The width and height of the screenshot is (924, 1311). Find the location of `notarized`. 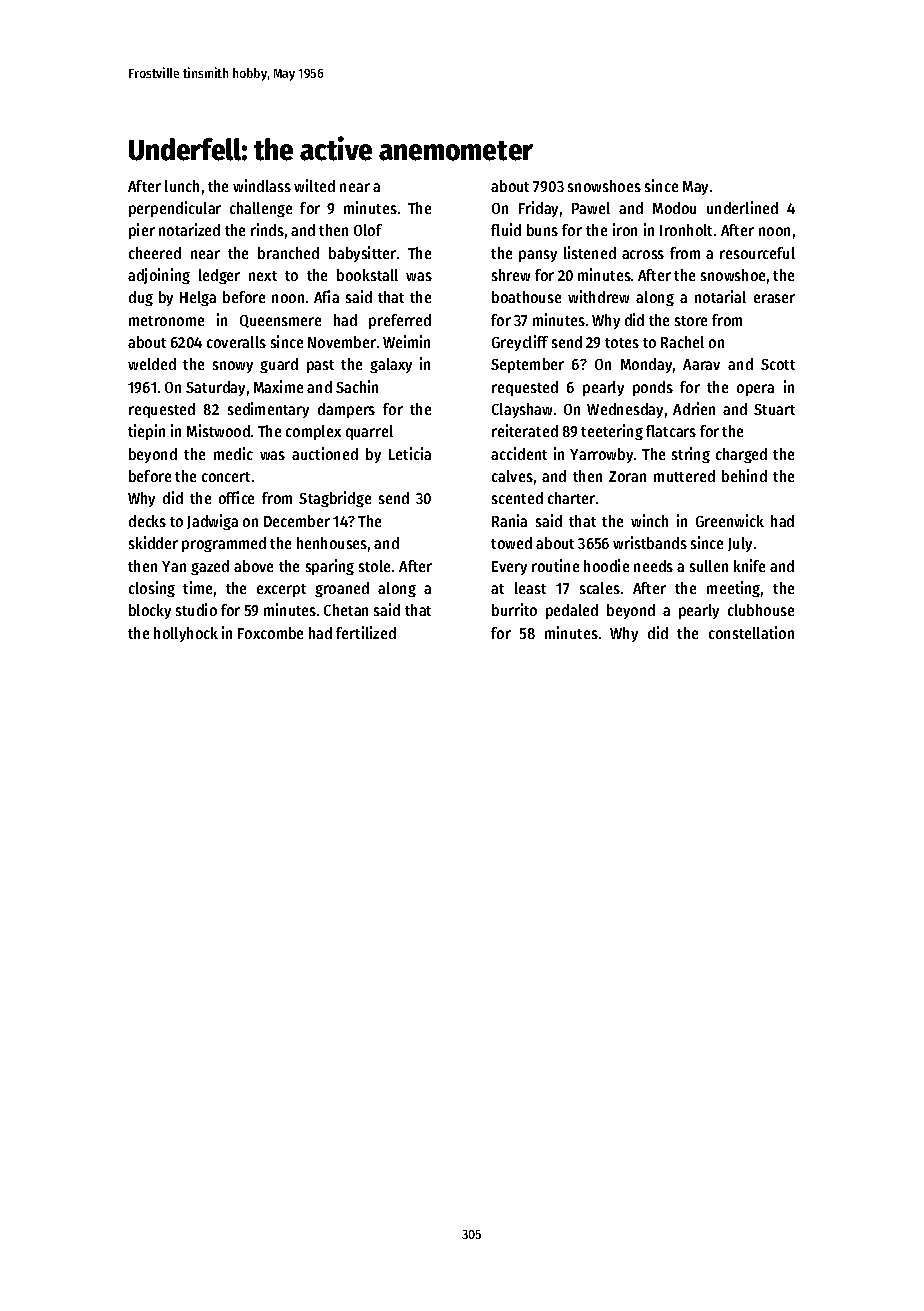

notarized is located at coordinates (189, 229).
